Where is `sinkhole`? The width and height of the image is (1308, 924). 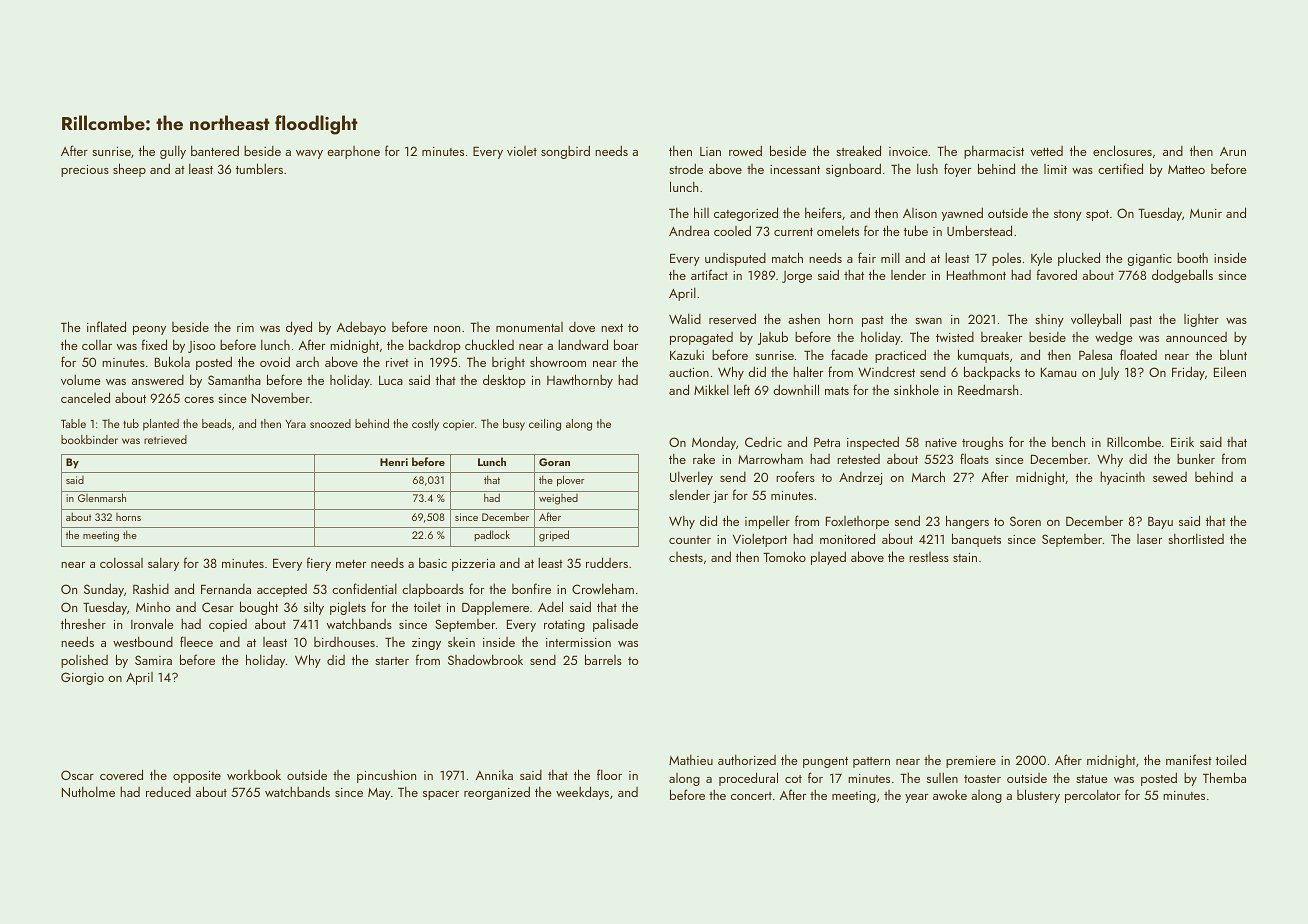 sinkhole is located at coordinates (916, 389).
